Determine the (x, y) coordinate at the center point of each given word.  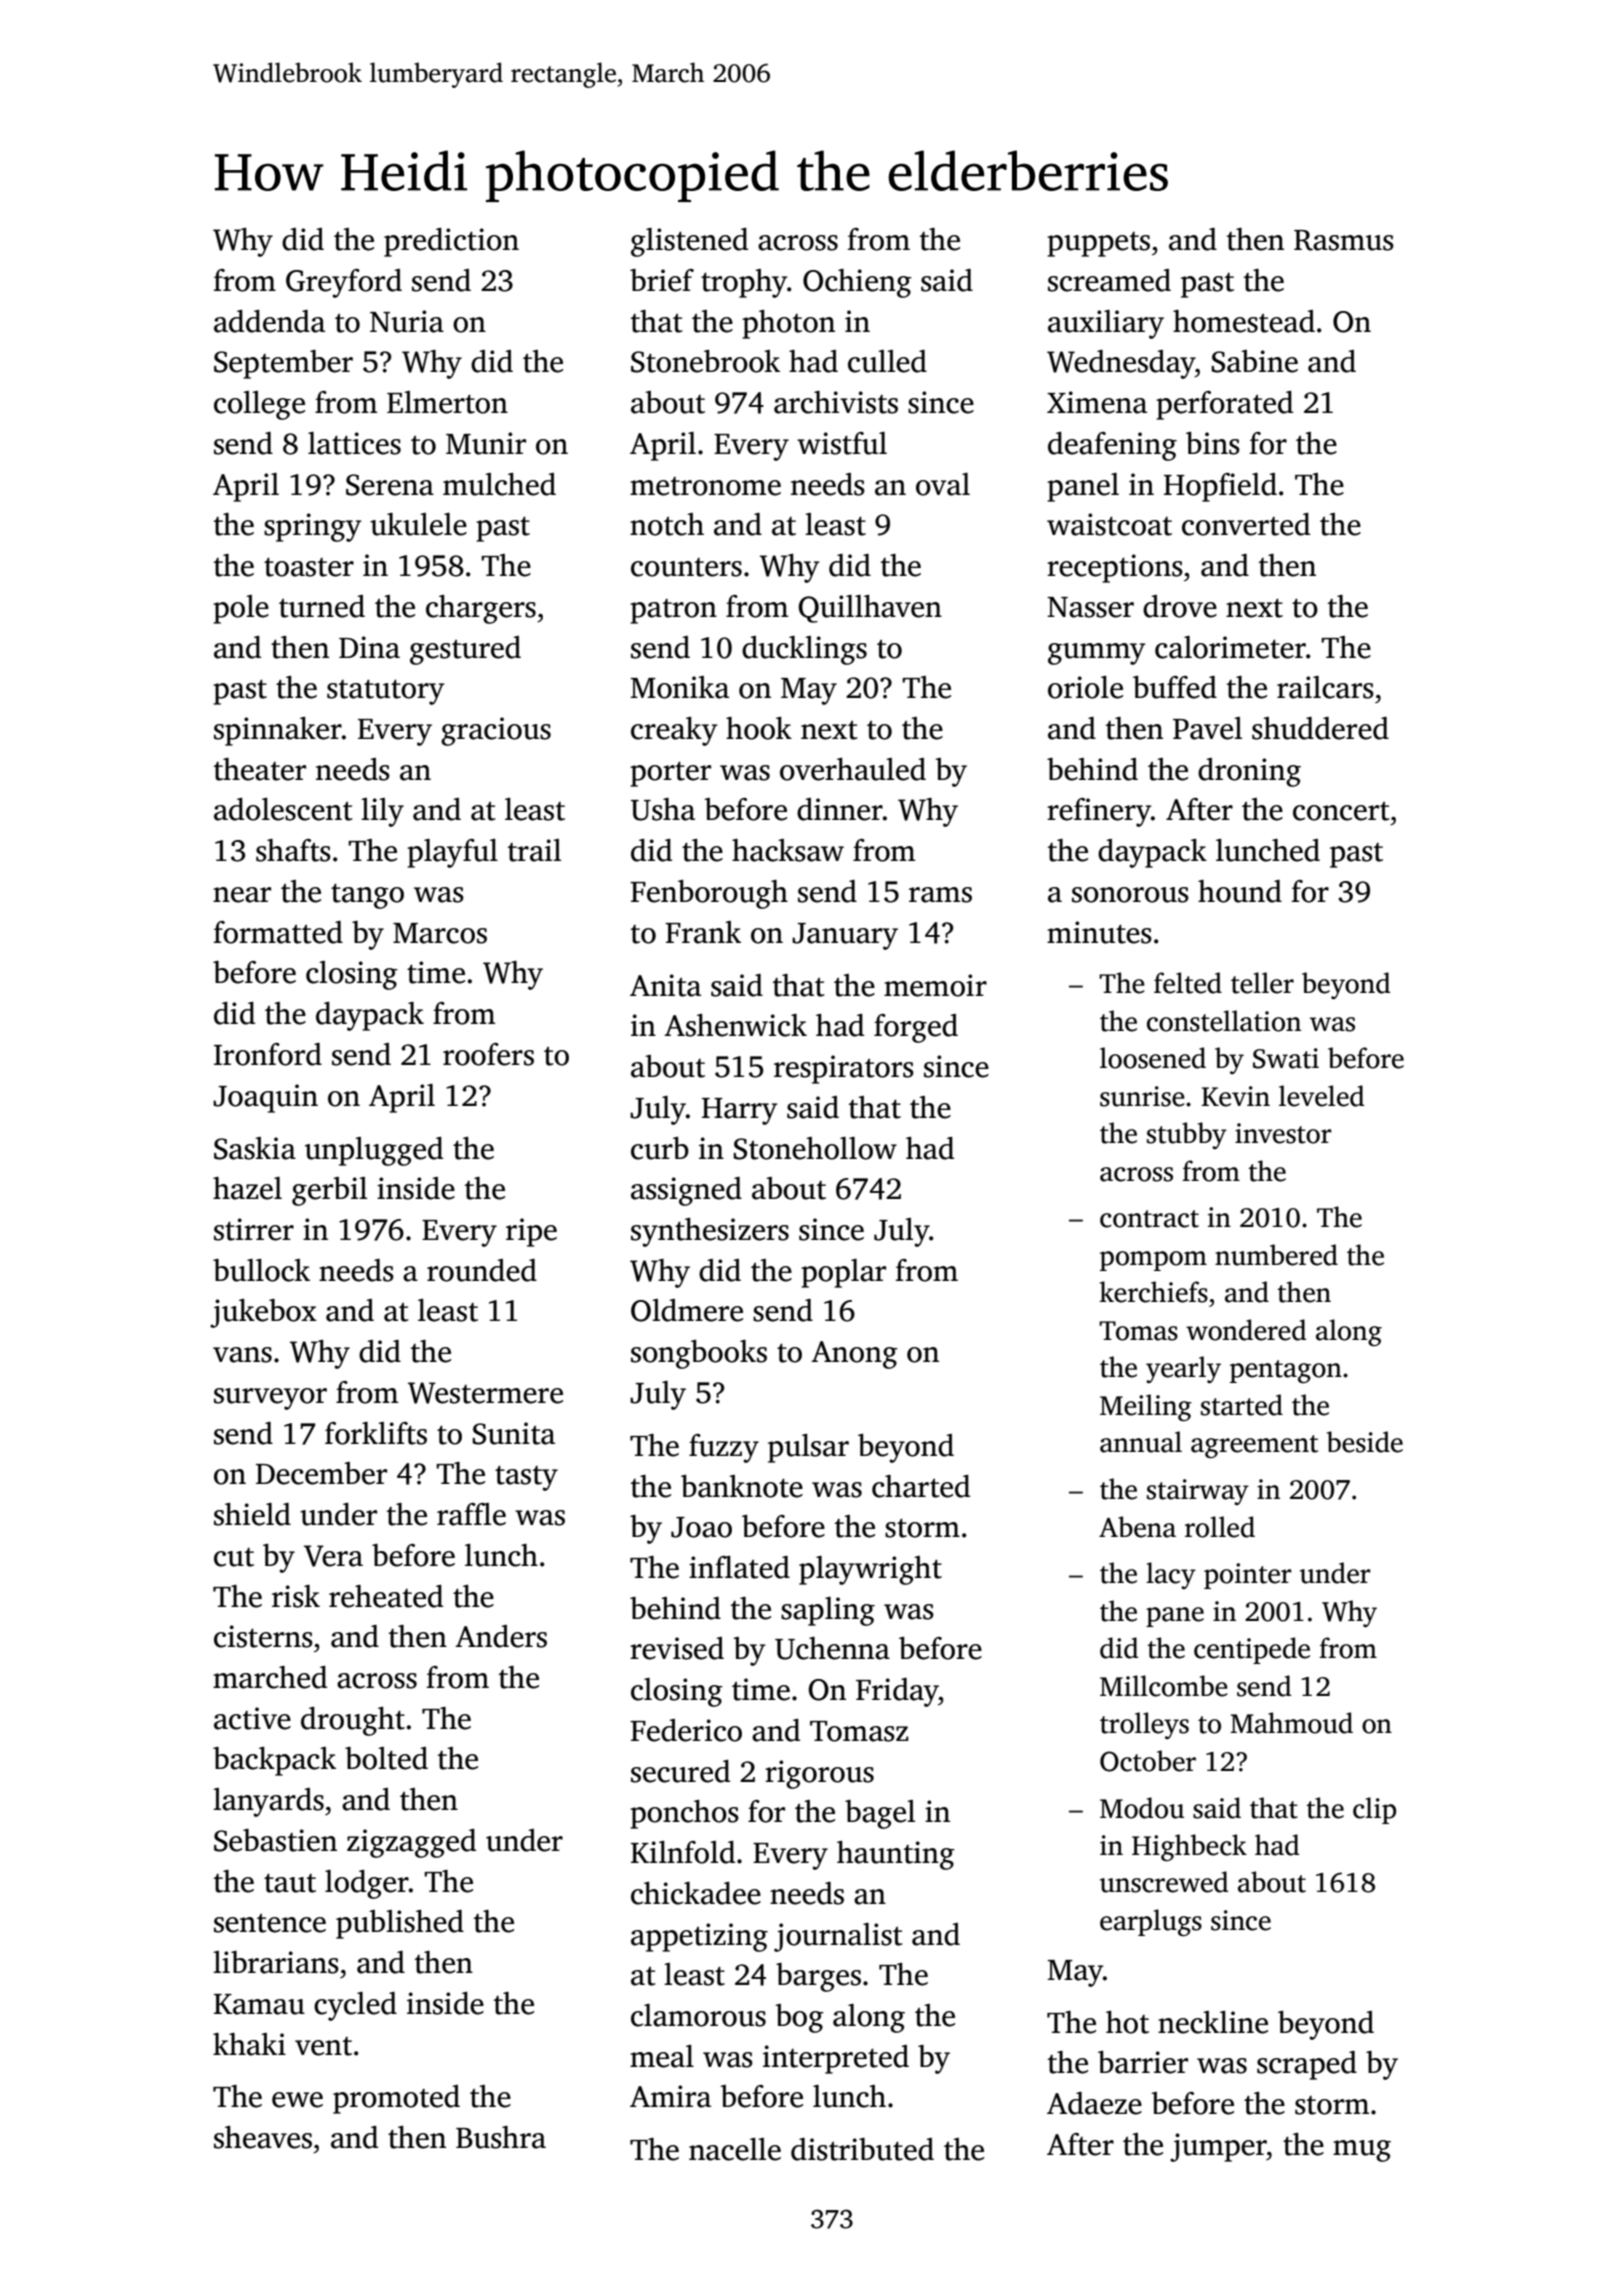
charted (921, 1486)
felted (1188, 983)
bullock (261, 1270)
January (845, 936)
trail (534, 850)
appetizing (699, 1937)
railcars (1325, 687)
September (283, 364)
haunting (896, 1855)
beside (1365, 1442)
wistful (842, 443)
